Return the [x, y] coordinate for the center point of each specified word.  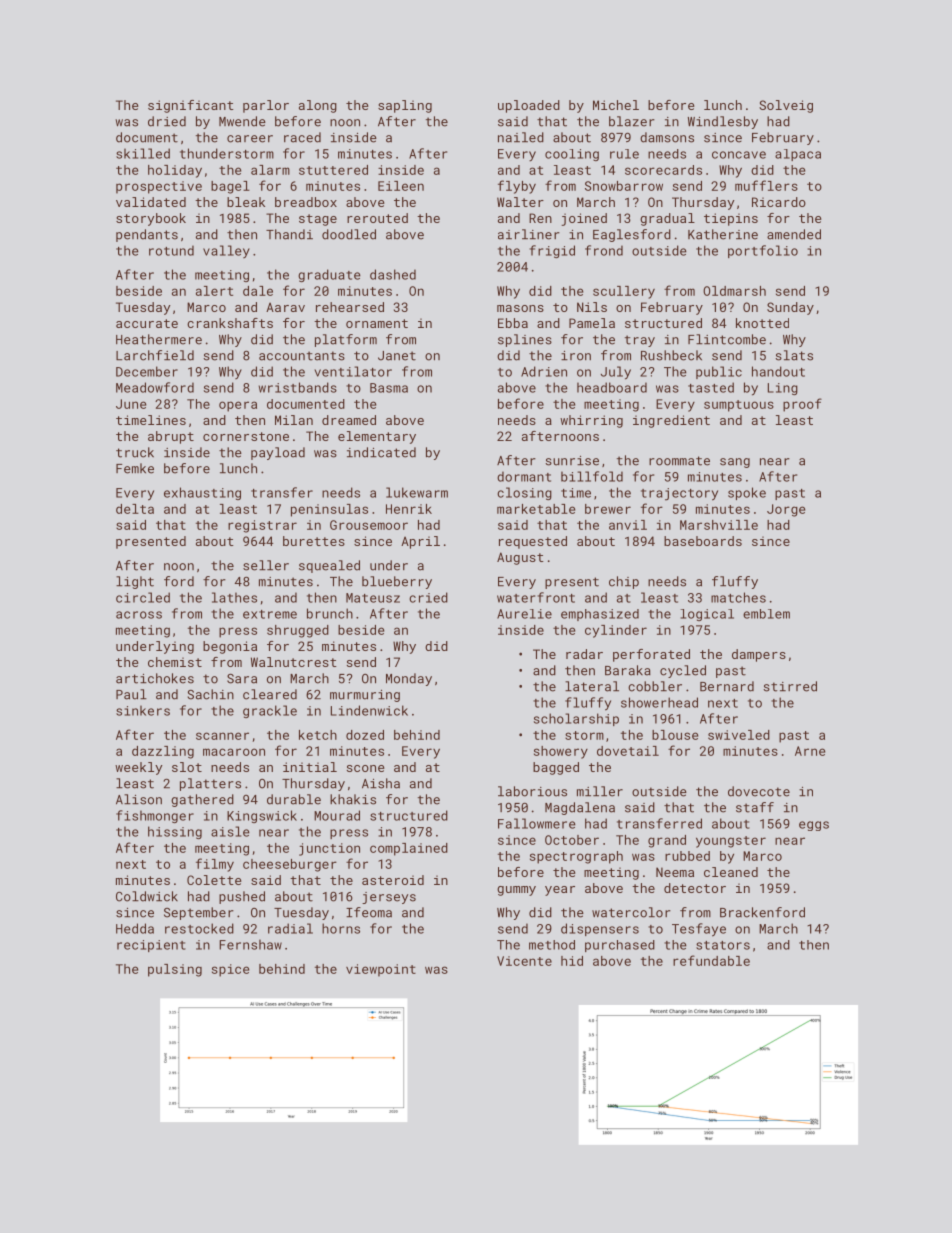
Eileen [401, 186]
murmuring [365, 696]
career [250, 139]
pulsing [175, 970]
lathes [234, 597]
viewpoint [381, 970]
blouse [675, 735]
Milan [294, 420]
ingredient [671, 421]
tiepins [731, 219]
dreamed [349, 420]
